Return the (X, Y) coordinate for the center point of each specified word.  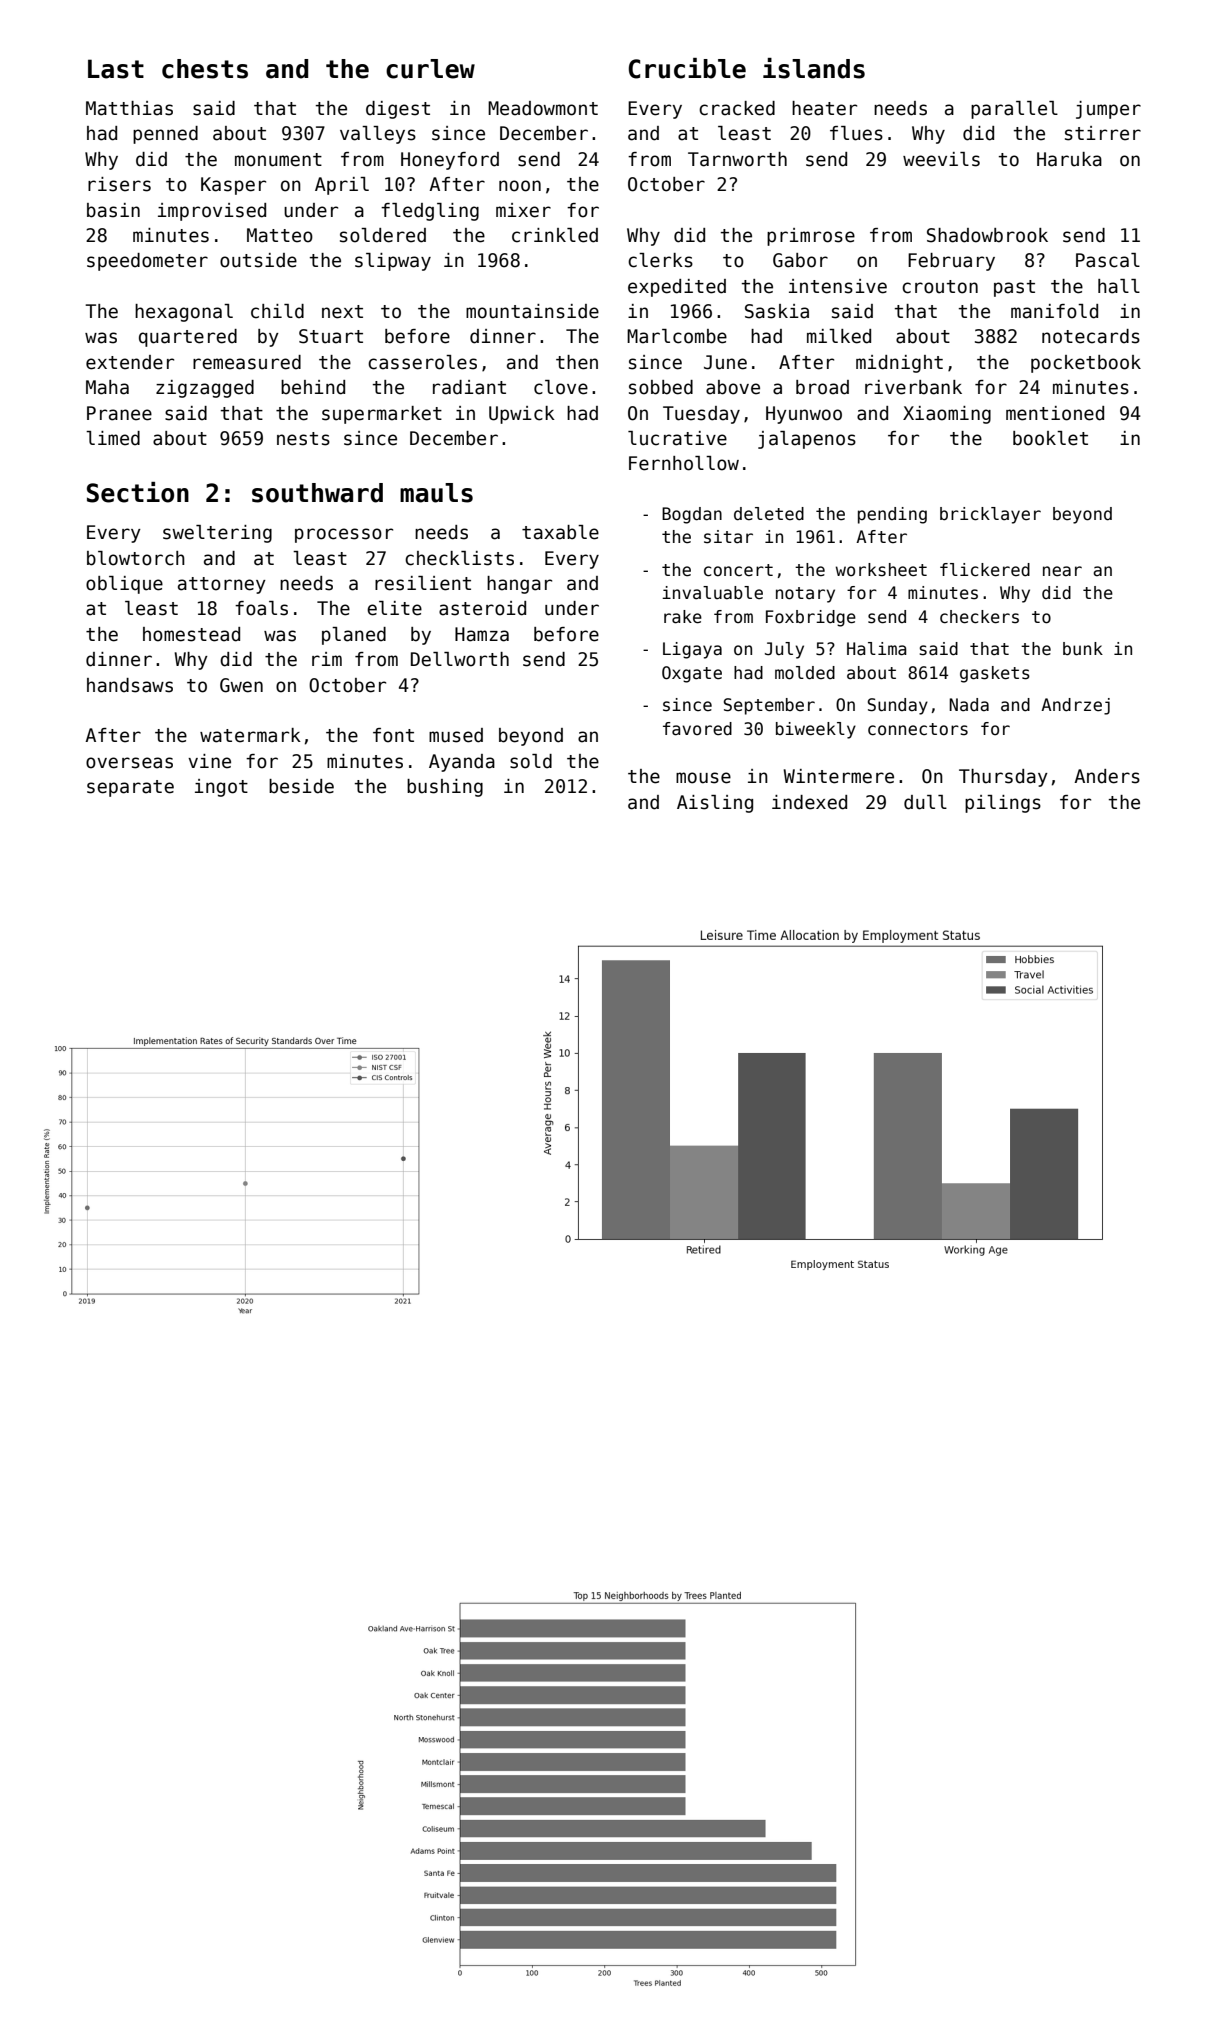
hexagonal (184, 313)
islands (814, 68)
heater (824, 108)
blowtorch (136, 558)
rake (683, 617)
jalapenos (807, 440)
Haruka (1069, 159)
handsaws (130, 685)
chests (205, 69)
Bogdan (692, 515)
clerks (660, 260)
